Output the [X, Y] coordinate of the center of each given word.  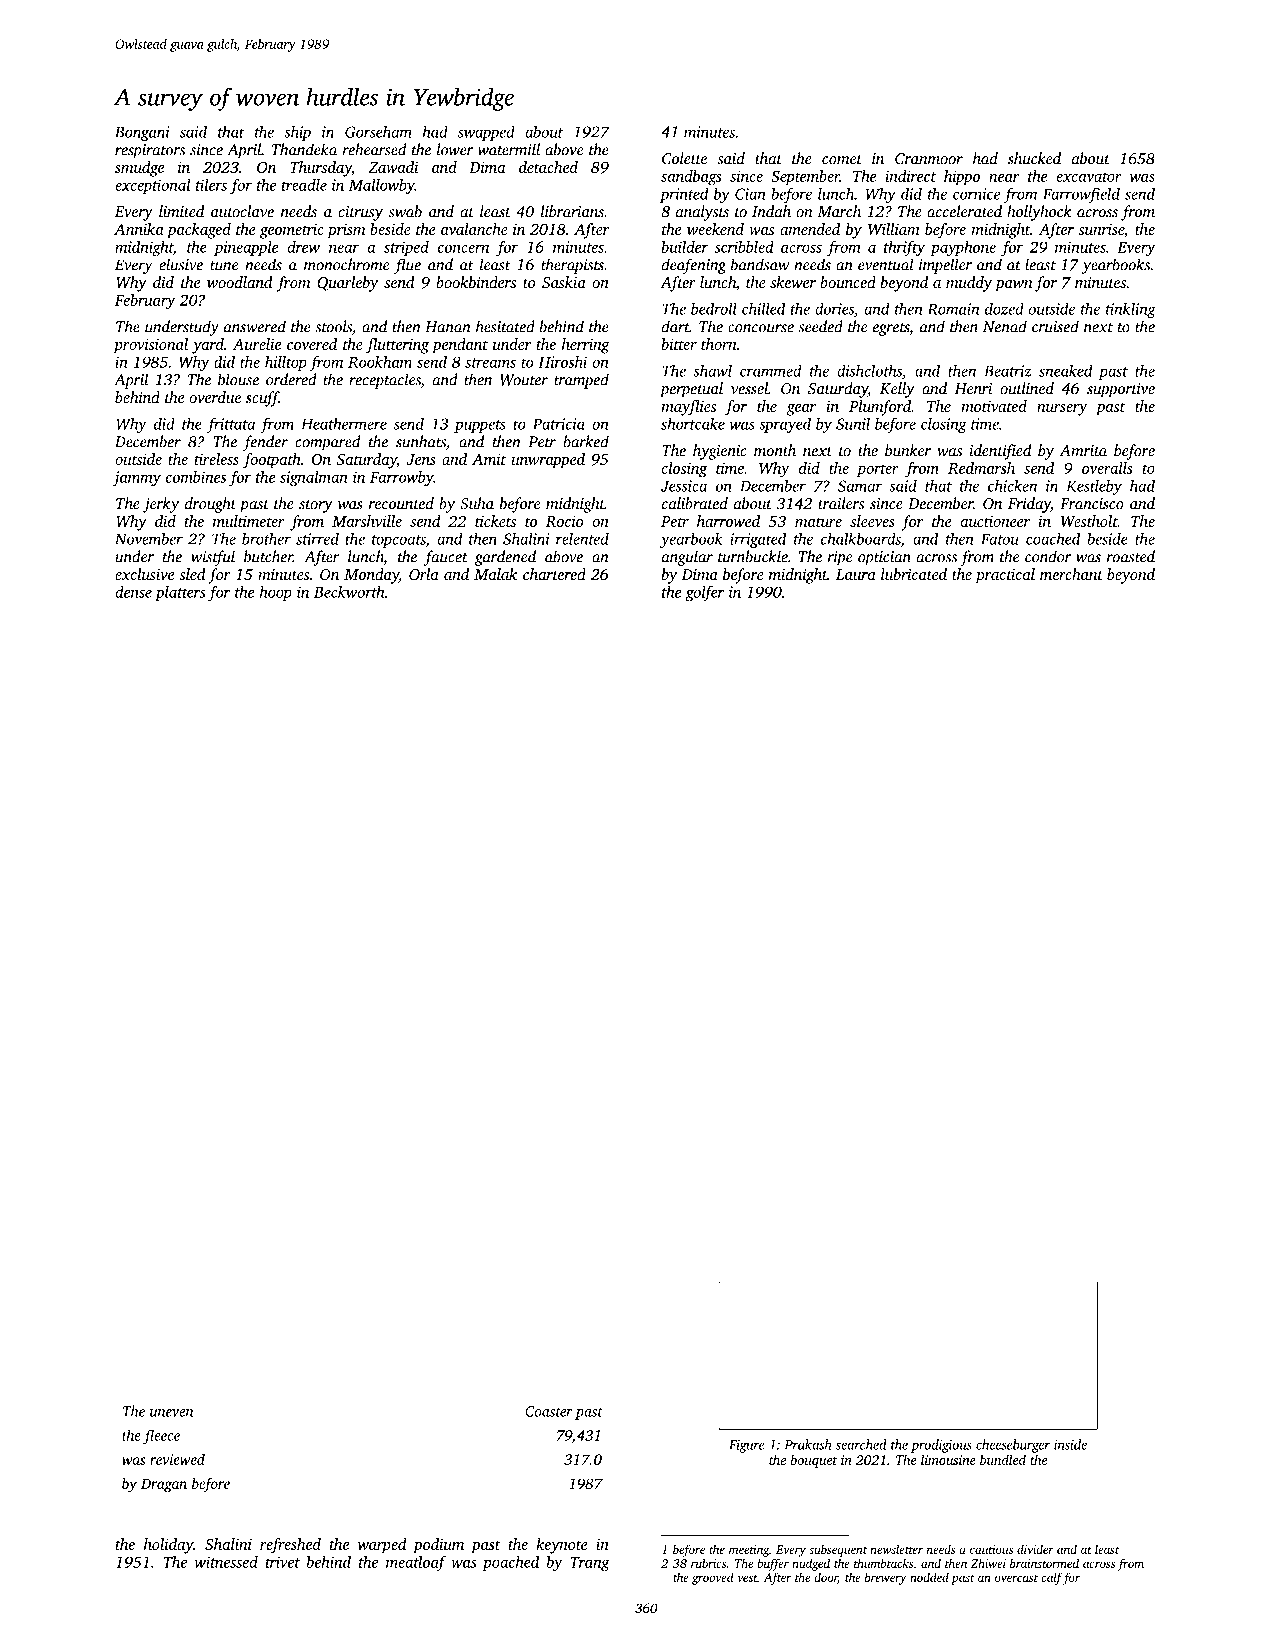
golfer [705, 594]
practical [1005, 576]
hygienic [720, 452]
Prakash [807, 1444]
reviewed [177, 1459]
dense [133, 592]
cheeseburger [1013, 1446]
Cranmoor [929, 159]
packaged [199, 231]
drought [210, 505]
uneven [171, 1413]
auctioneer [995, 521]
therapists [572, 266]
